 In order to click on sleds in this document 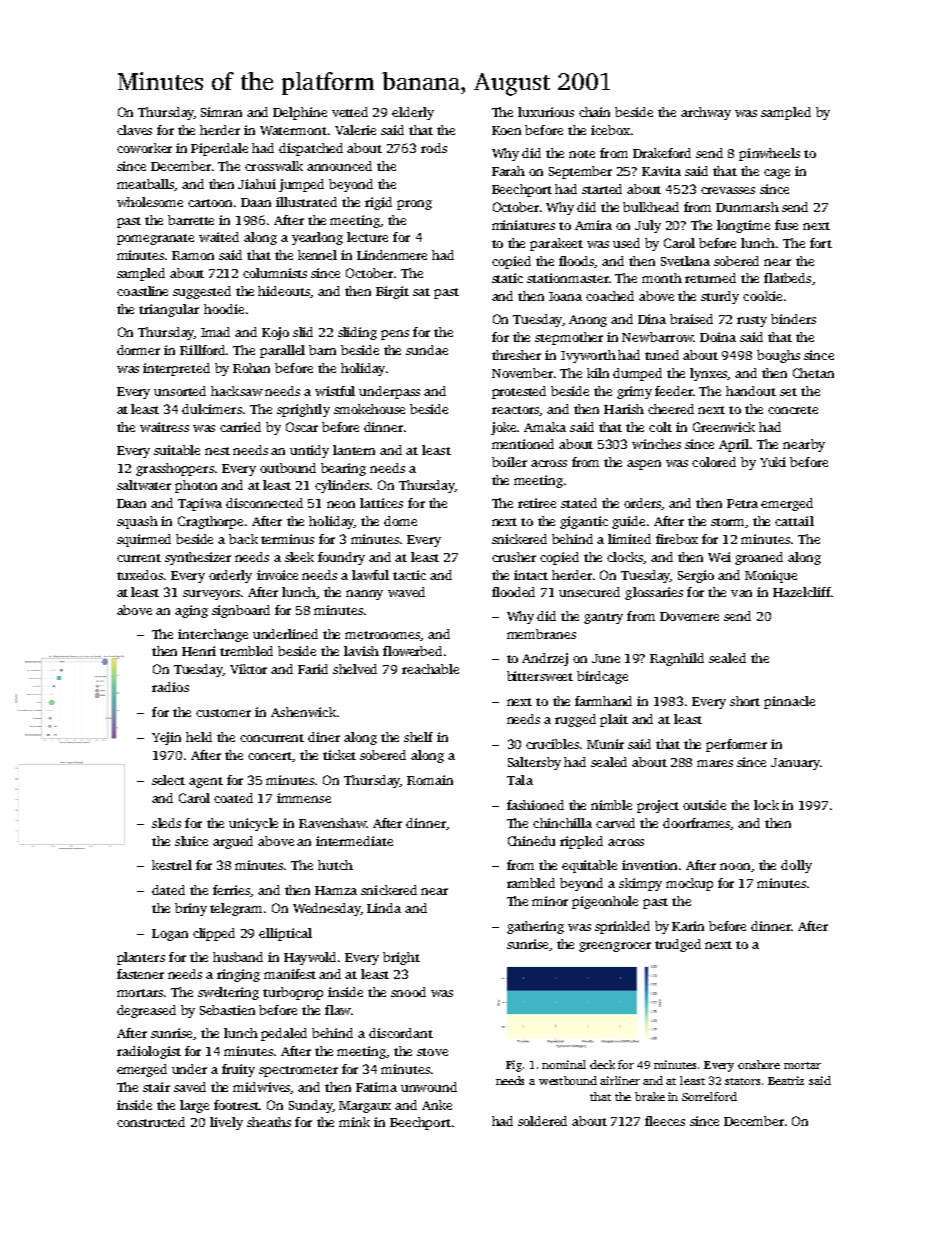, I will do `click(166, 823)`.
